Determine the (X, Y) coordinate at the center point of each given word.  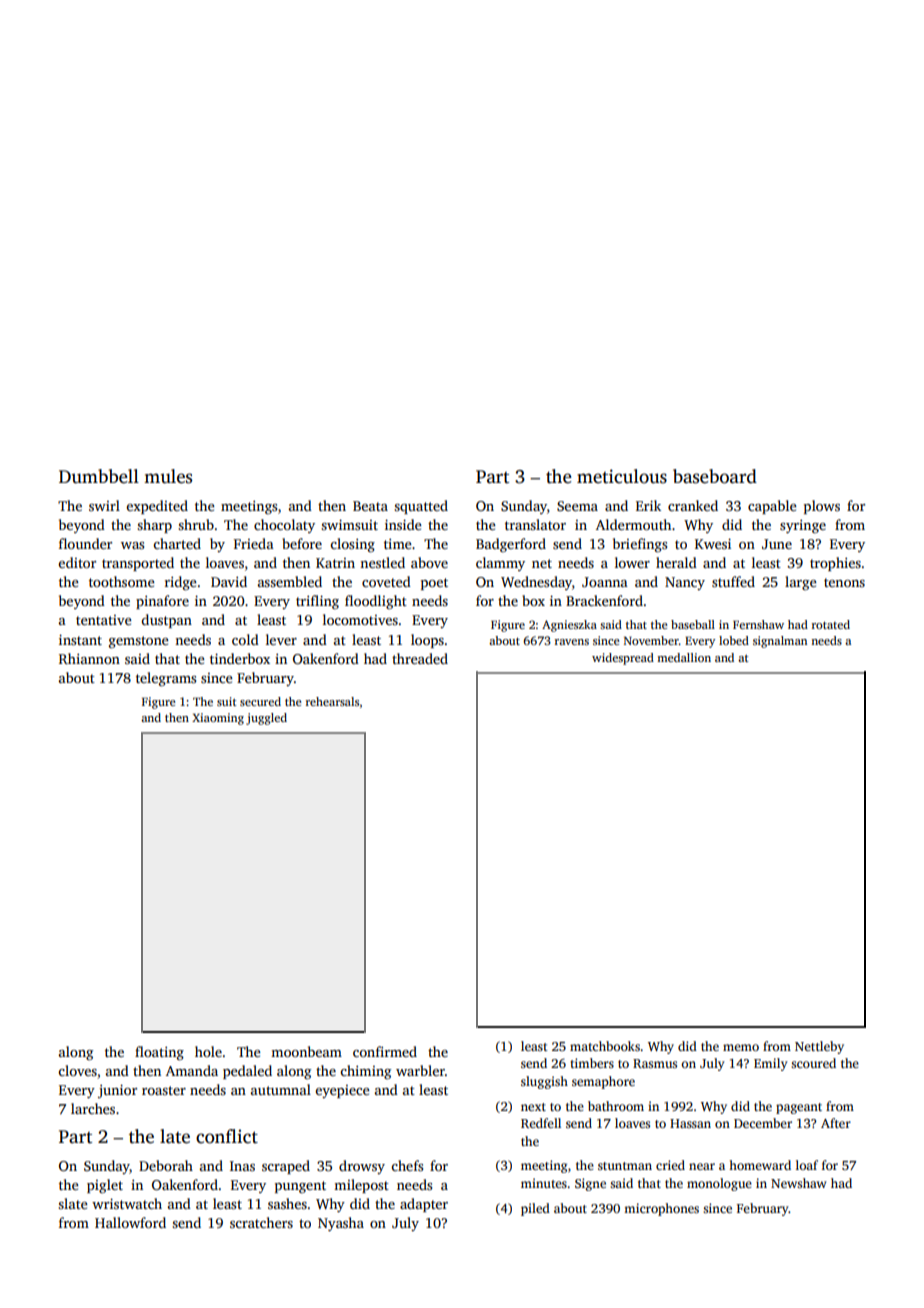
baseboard (715, 476)
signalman (780, 642)
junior (117, 1091)
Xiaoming (218, 719)
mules (168, 476)
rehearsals (332, 701)
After (836, 1123)
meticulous (622, 476)
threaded (420, 658)
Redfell (541, 1123)
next (533, 1107)
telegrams (166, 679)
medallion (684, 657)
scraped (286, 1167)
